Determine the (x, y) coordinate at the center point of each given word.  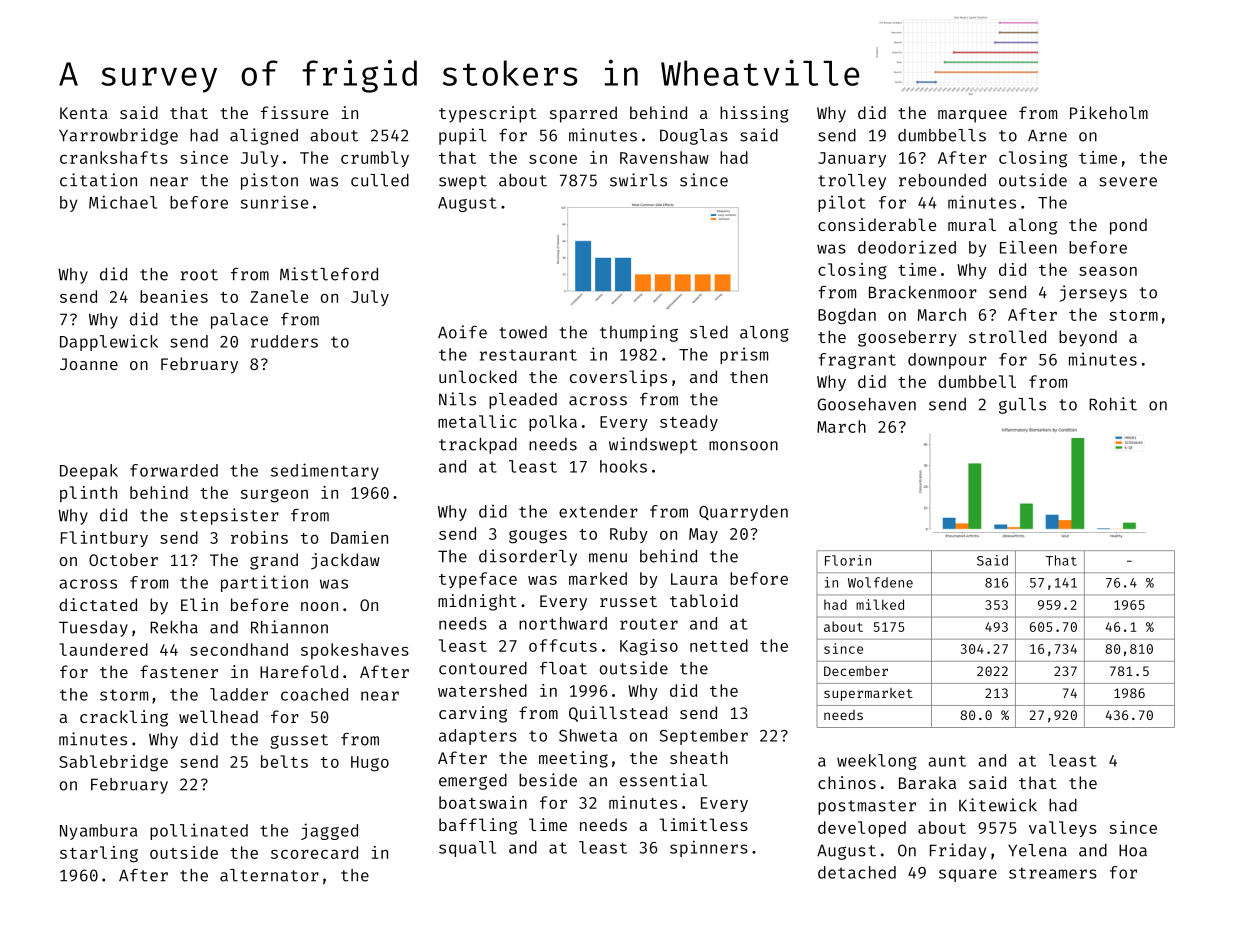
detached (857, 872)
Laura (694, 579)
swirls (638, 180)
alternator (269, 875)
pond (1128, 226)
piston (269, 181)
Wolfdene (880, 582)
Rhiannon (289, 627)
